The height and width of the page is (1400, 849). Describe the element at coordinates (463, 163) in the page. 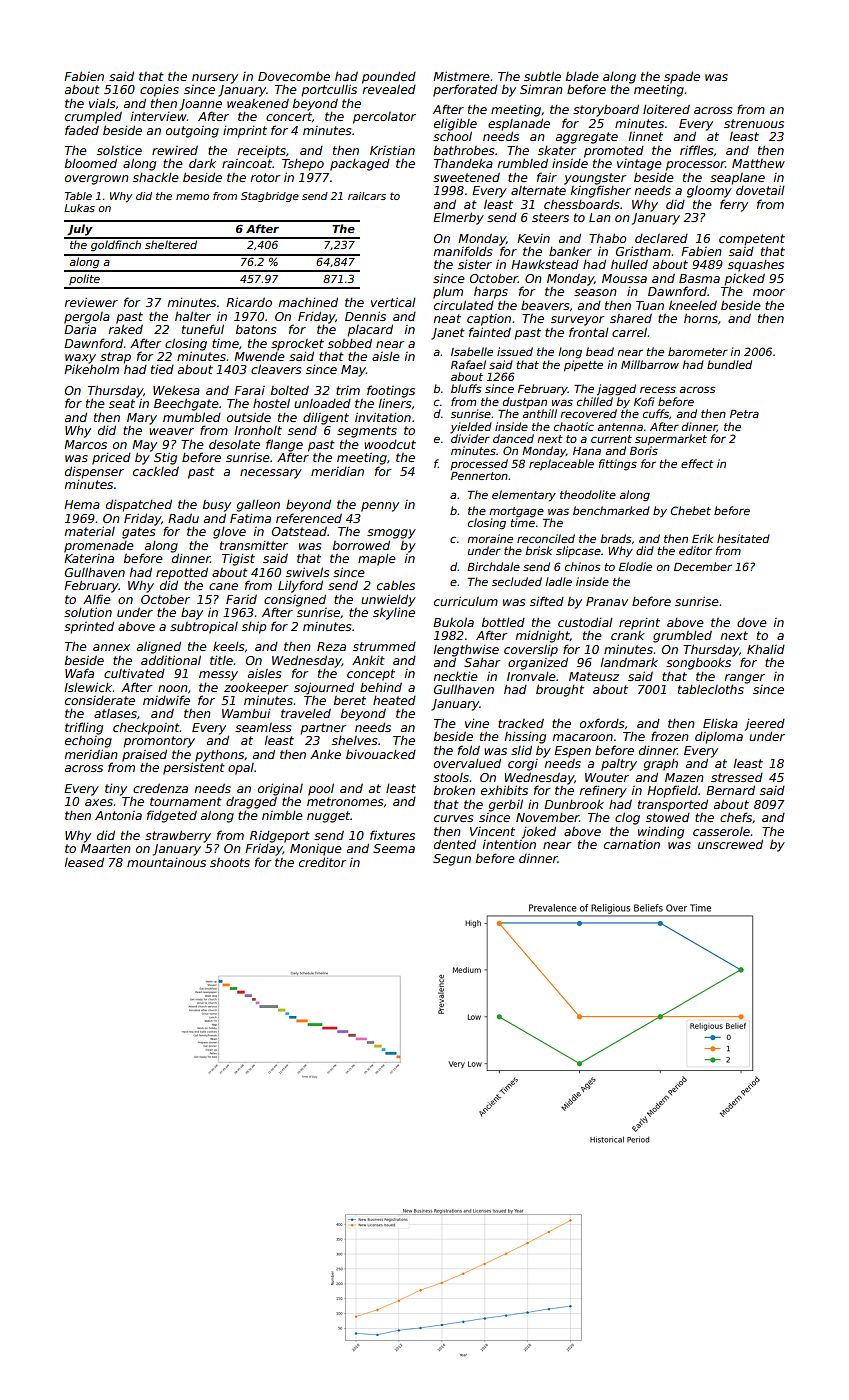

I see `Thandeka` at that location.
